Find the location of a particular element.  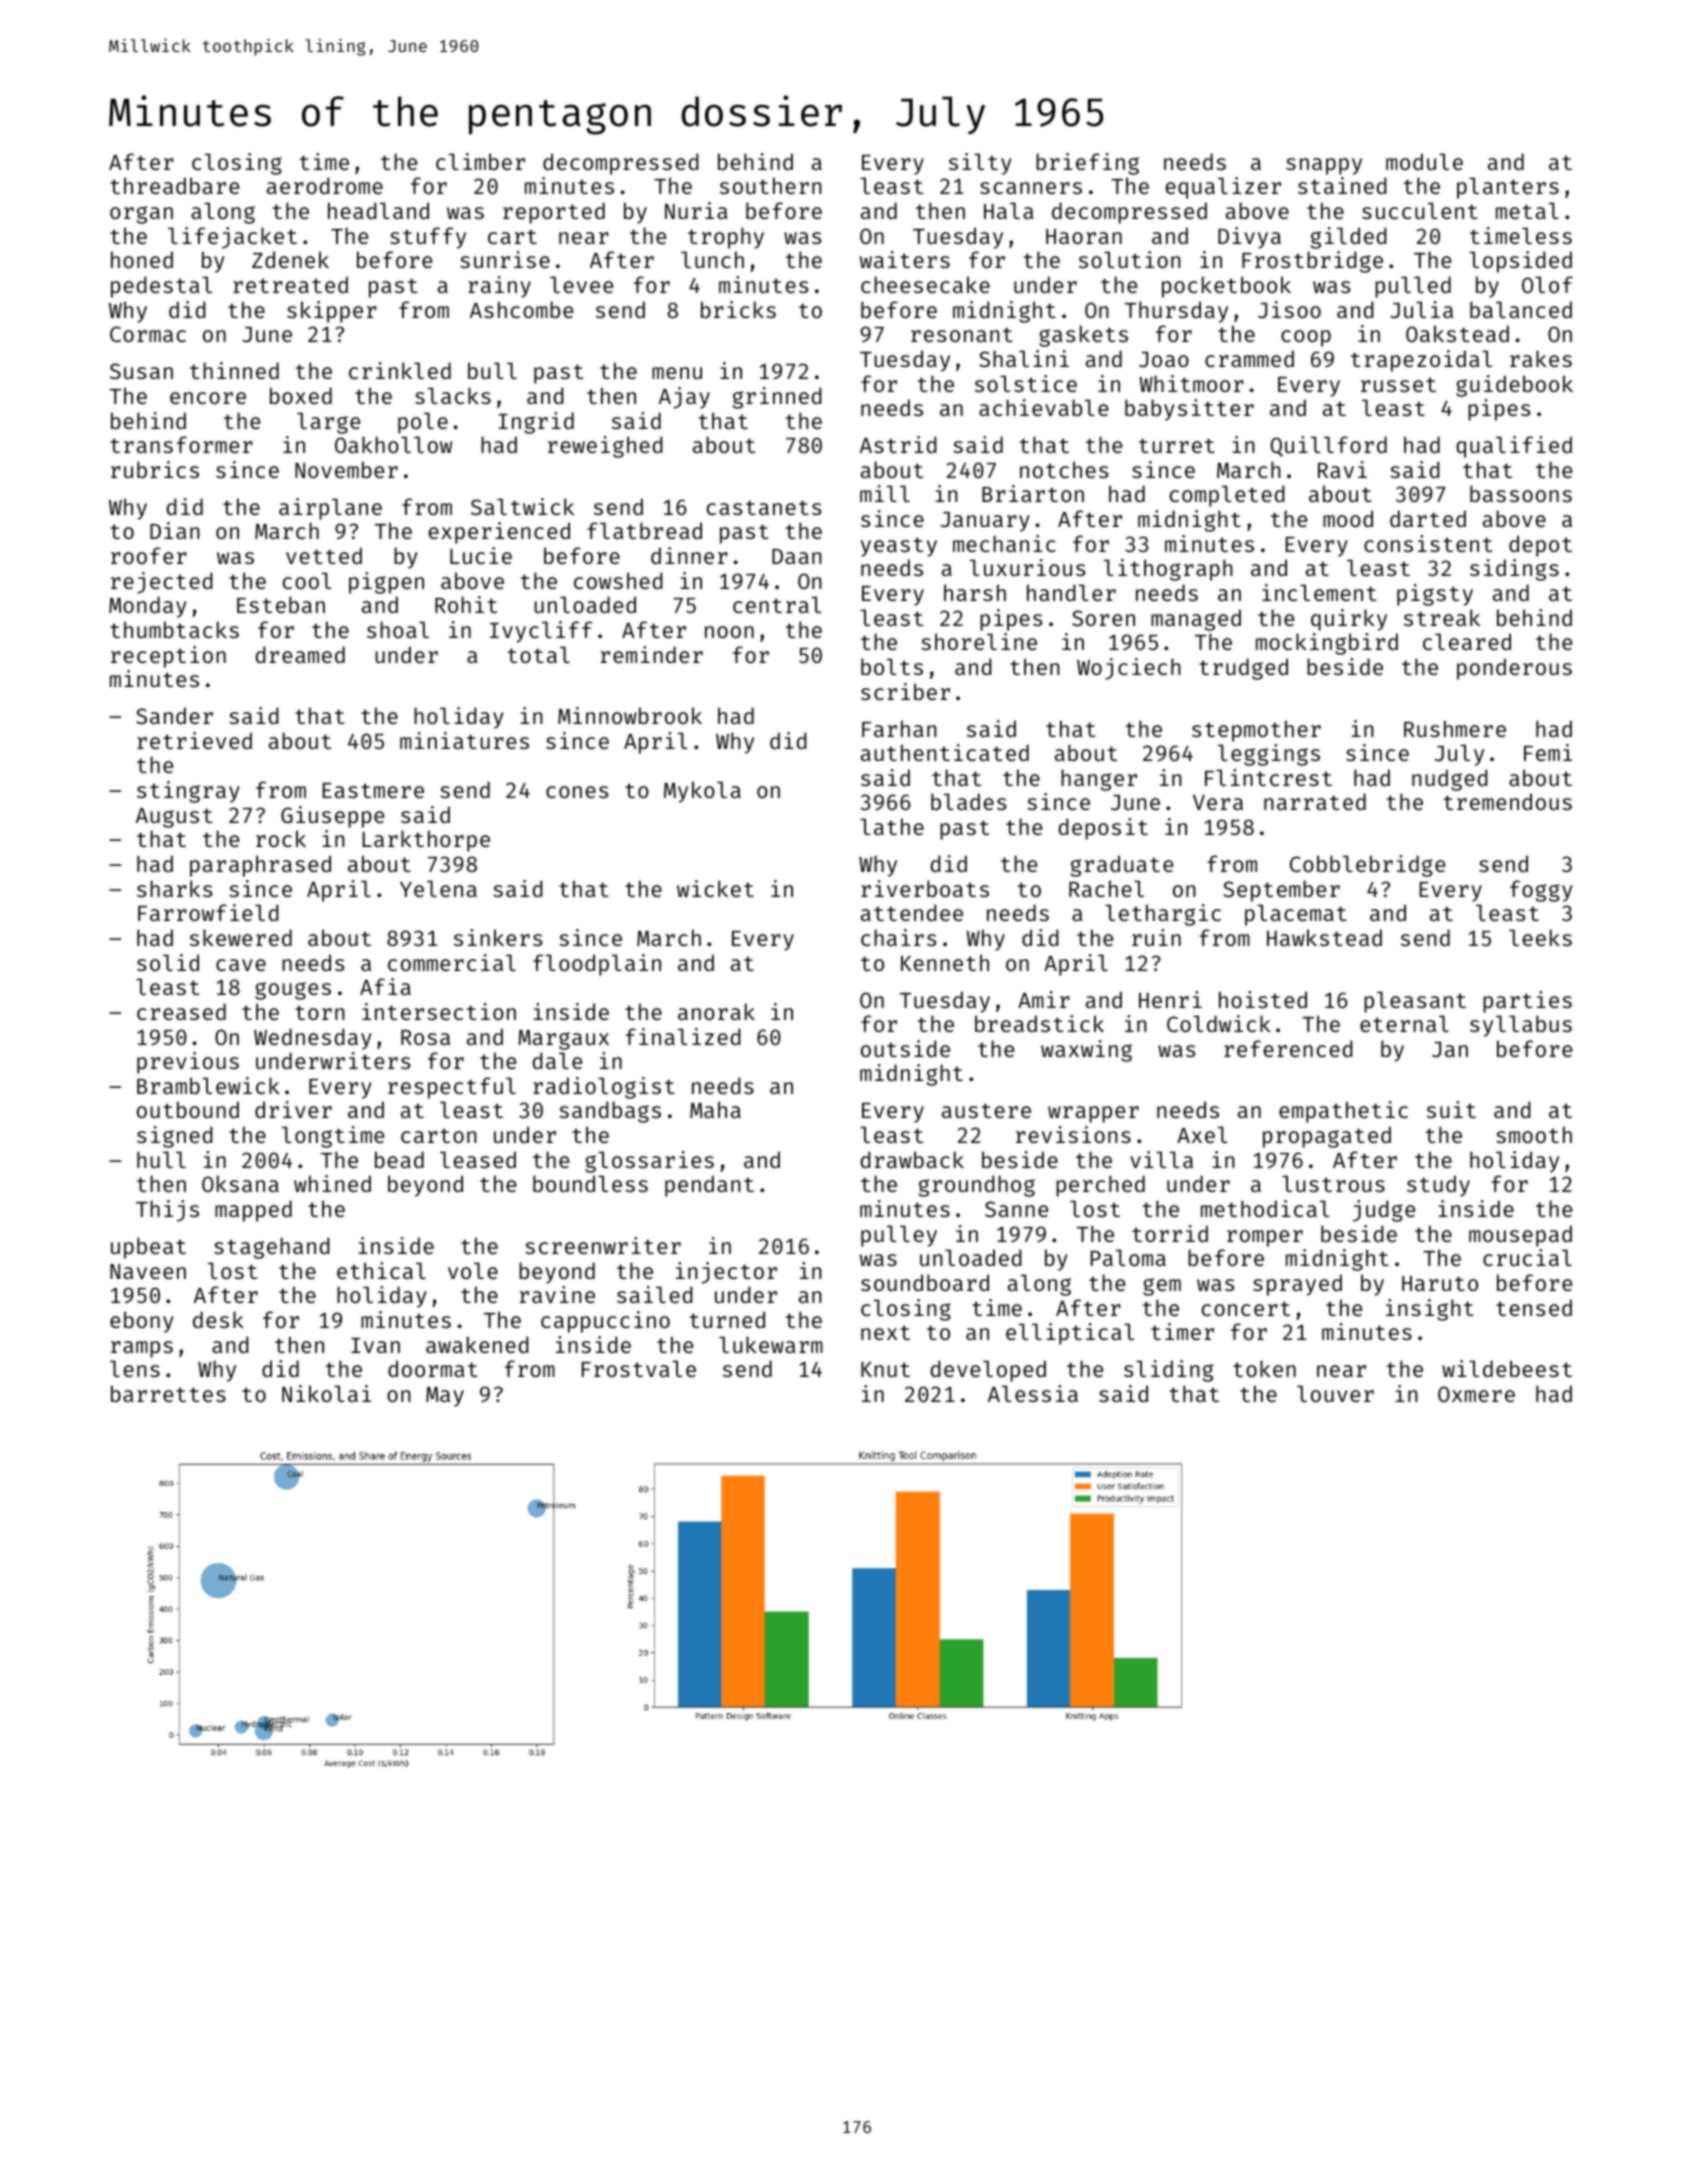

rejected is located at coordinates (162, 583).
